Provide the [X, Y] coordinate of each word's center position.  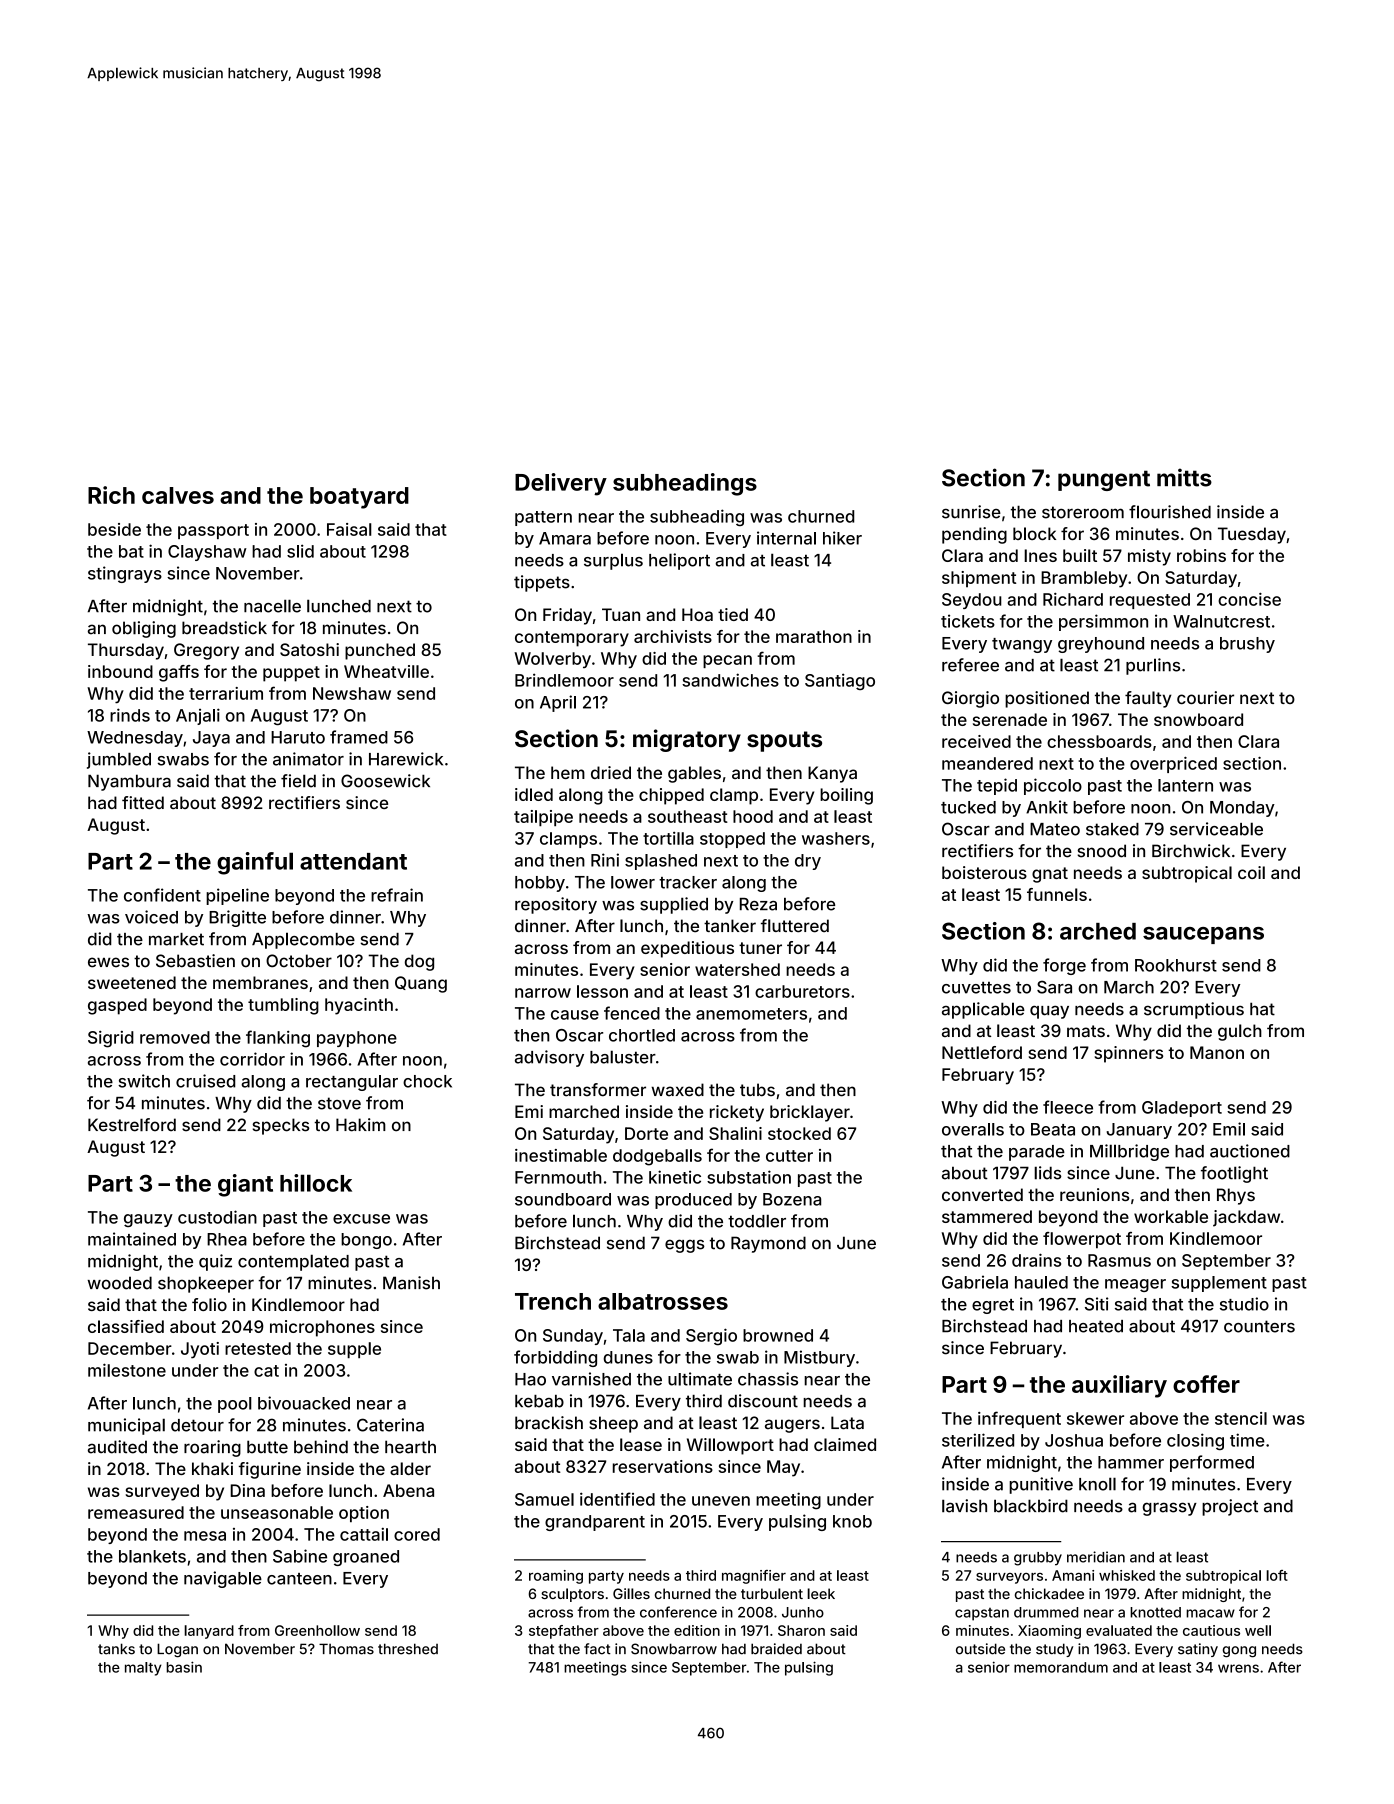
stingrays [125, 574]
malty [143, 1669]
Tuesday [1252, 535]
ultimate [700, 1379]
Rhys [1236, 1196]
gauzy [148, 1220]
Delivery [561, 484]
